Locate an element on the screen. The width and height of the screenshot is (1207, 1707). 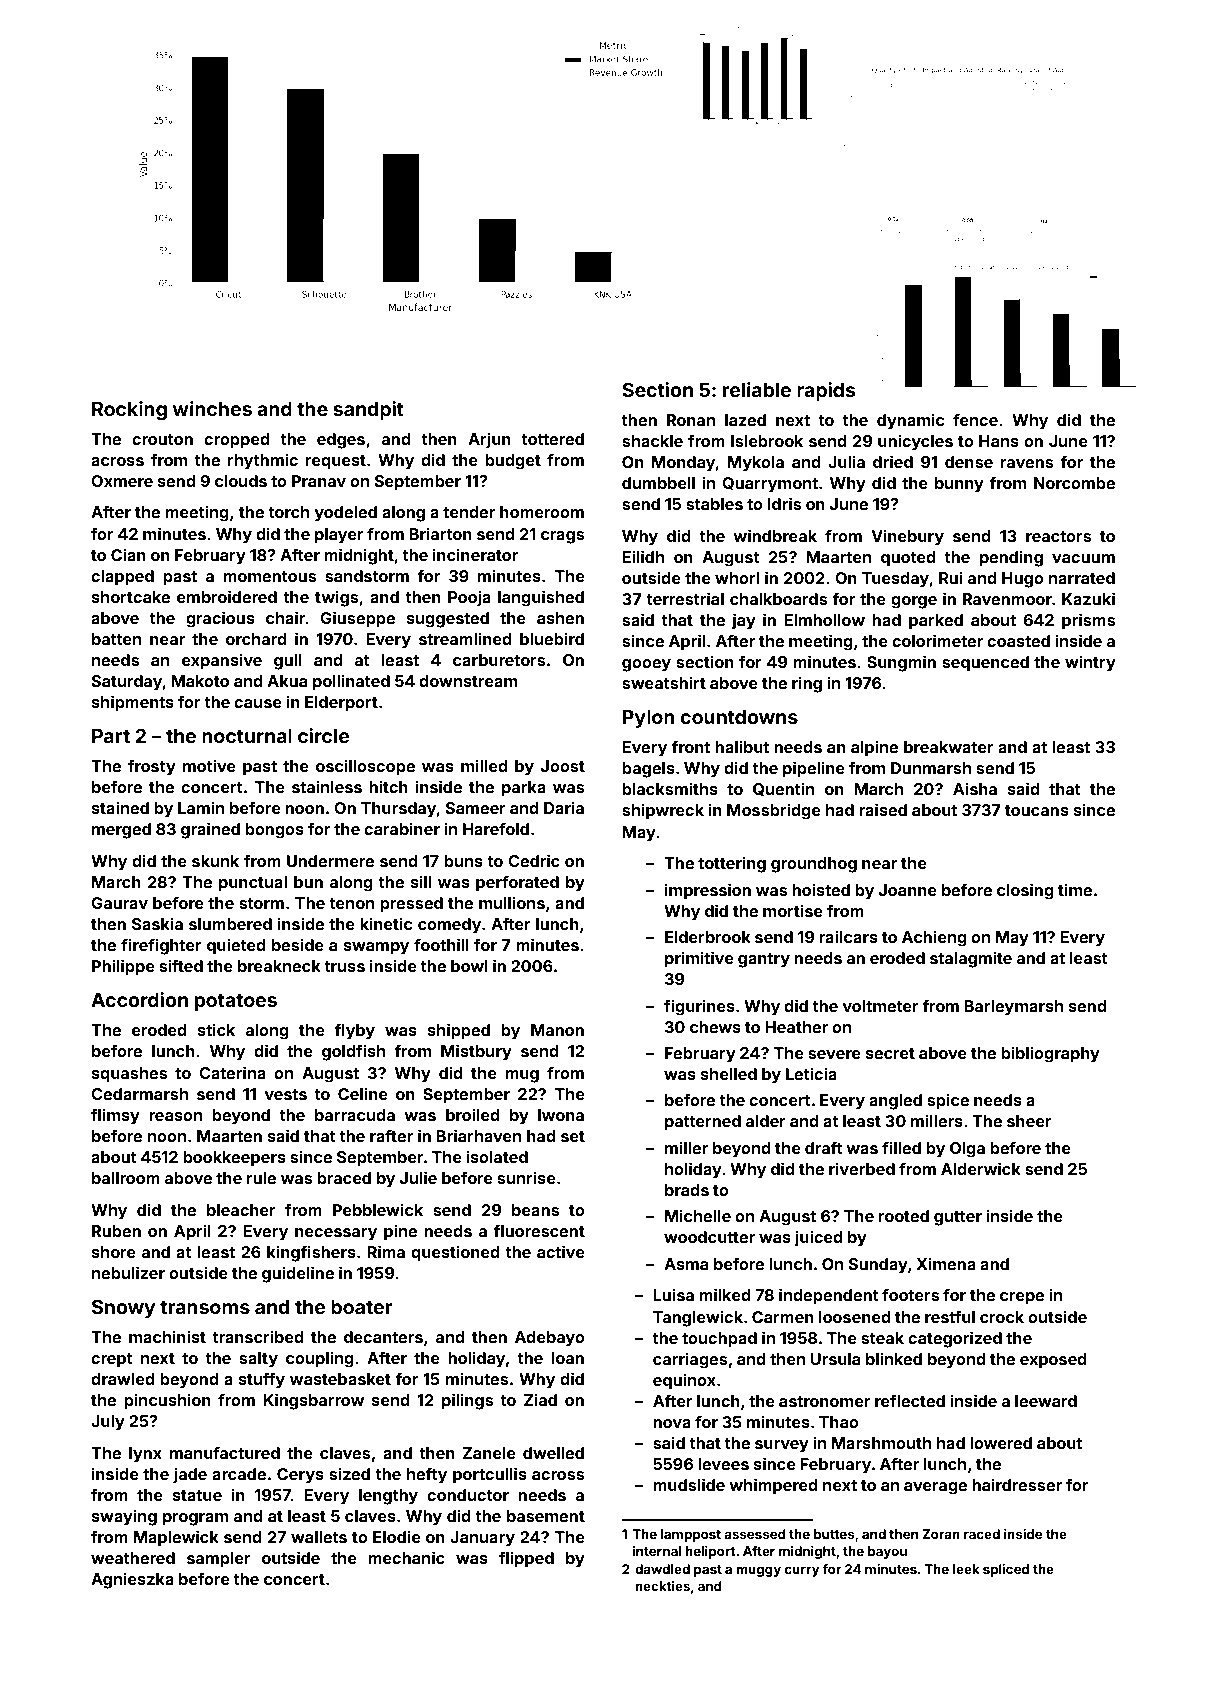
neckties is located at coordinates (662, 1586).
